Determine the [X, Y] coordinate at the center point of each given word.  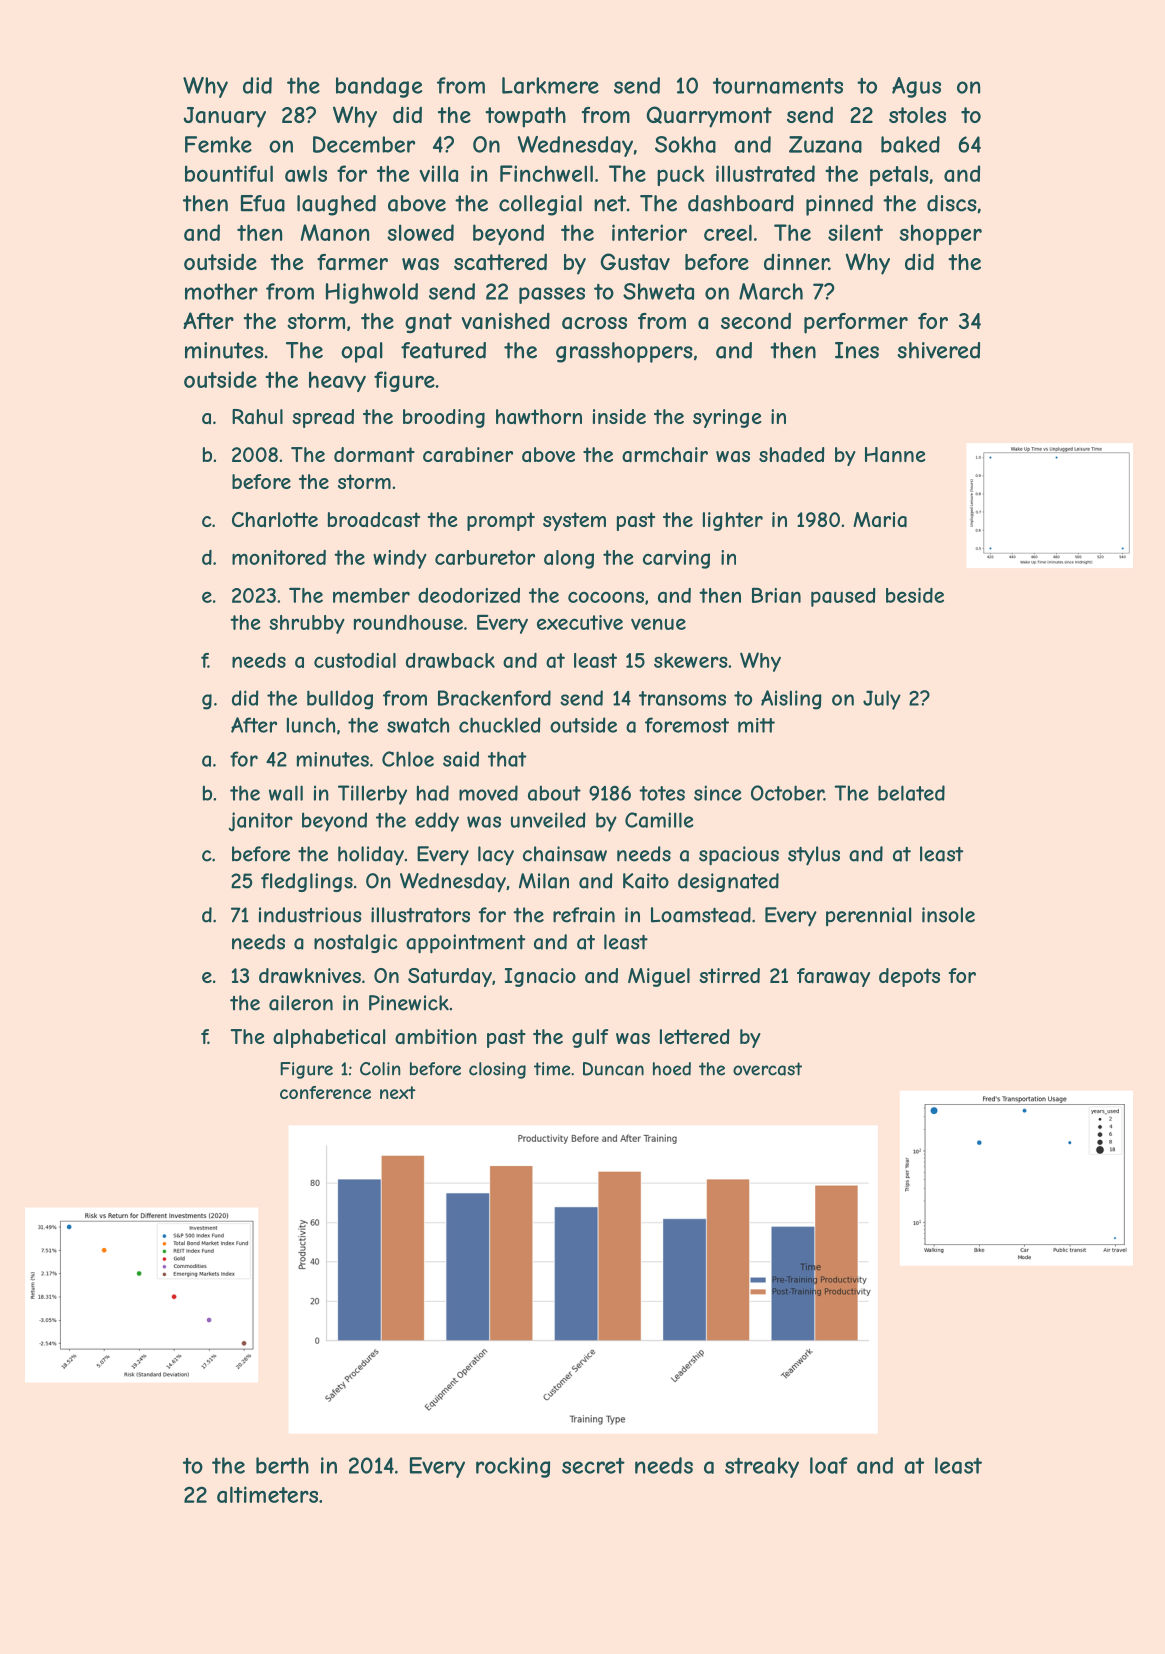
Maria [880, 520]
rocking [513, 1467]
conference [325, 1092]
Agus [916, 87]
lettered [695, 1036]
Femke [218, 144]
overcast [767, 1069]
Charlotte [275, 519]
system [574, 521]
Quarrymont [709, 117]
